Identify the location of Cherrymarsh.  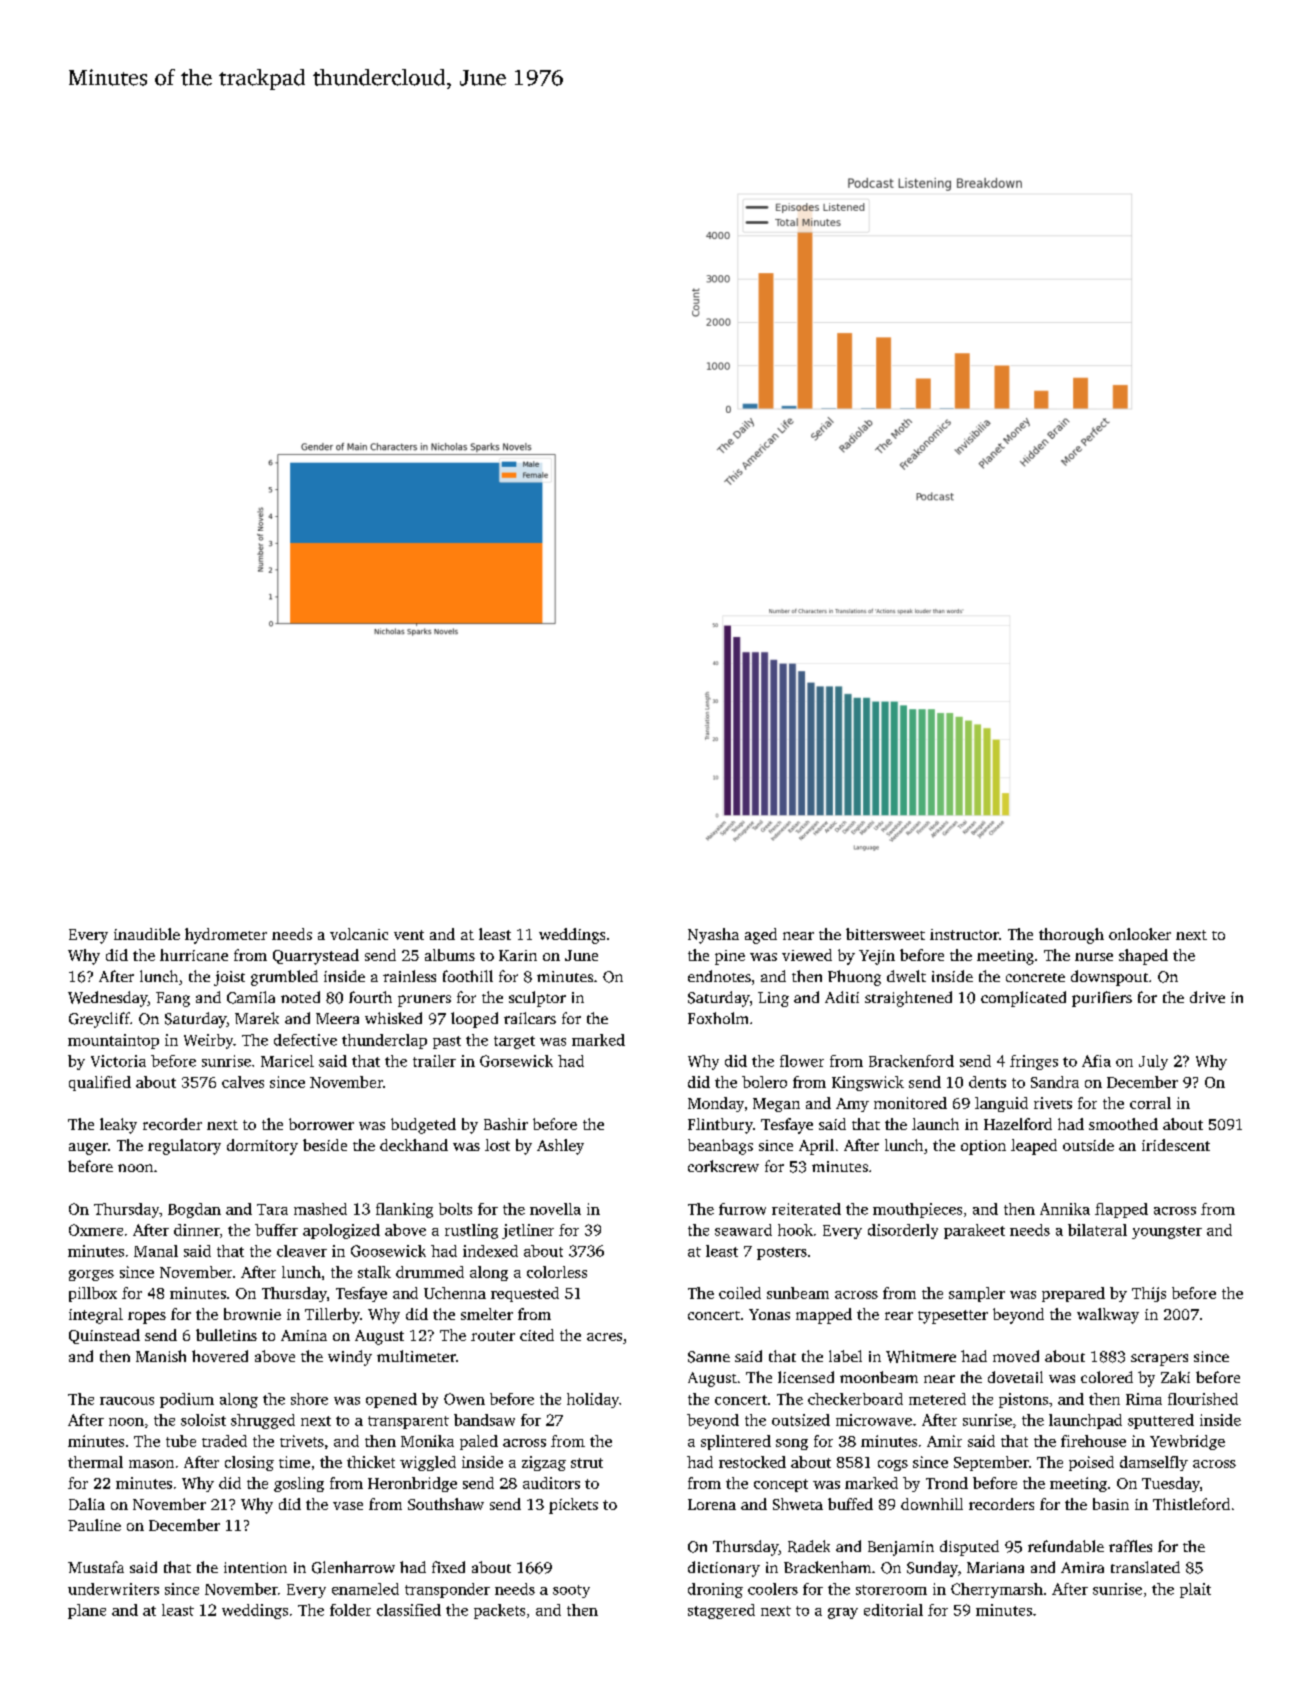
(997, 1590).
